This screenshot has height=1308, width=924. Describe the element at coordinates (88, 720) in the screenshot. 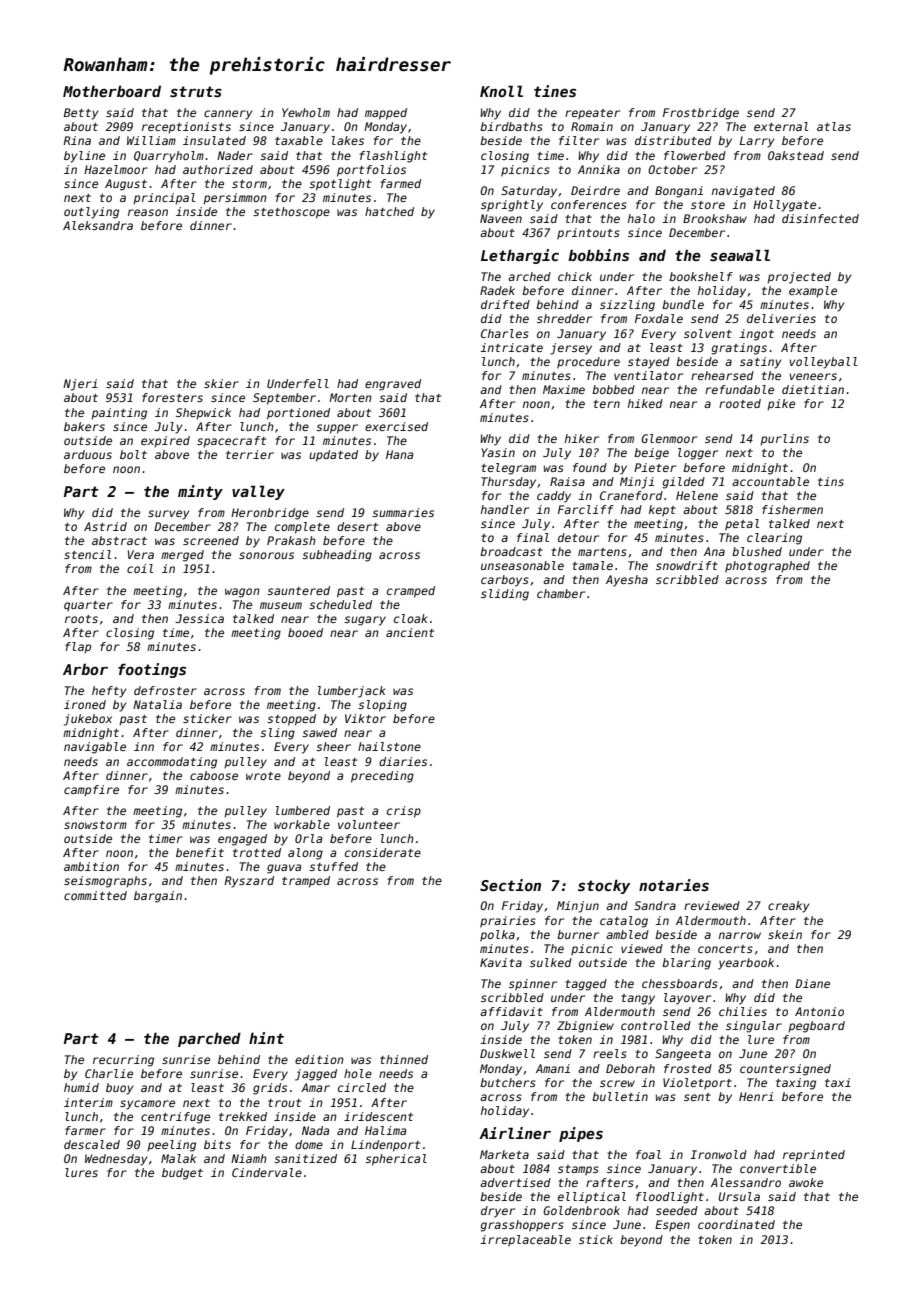

I see `jukebox` at that location.
